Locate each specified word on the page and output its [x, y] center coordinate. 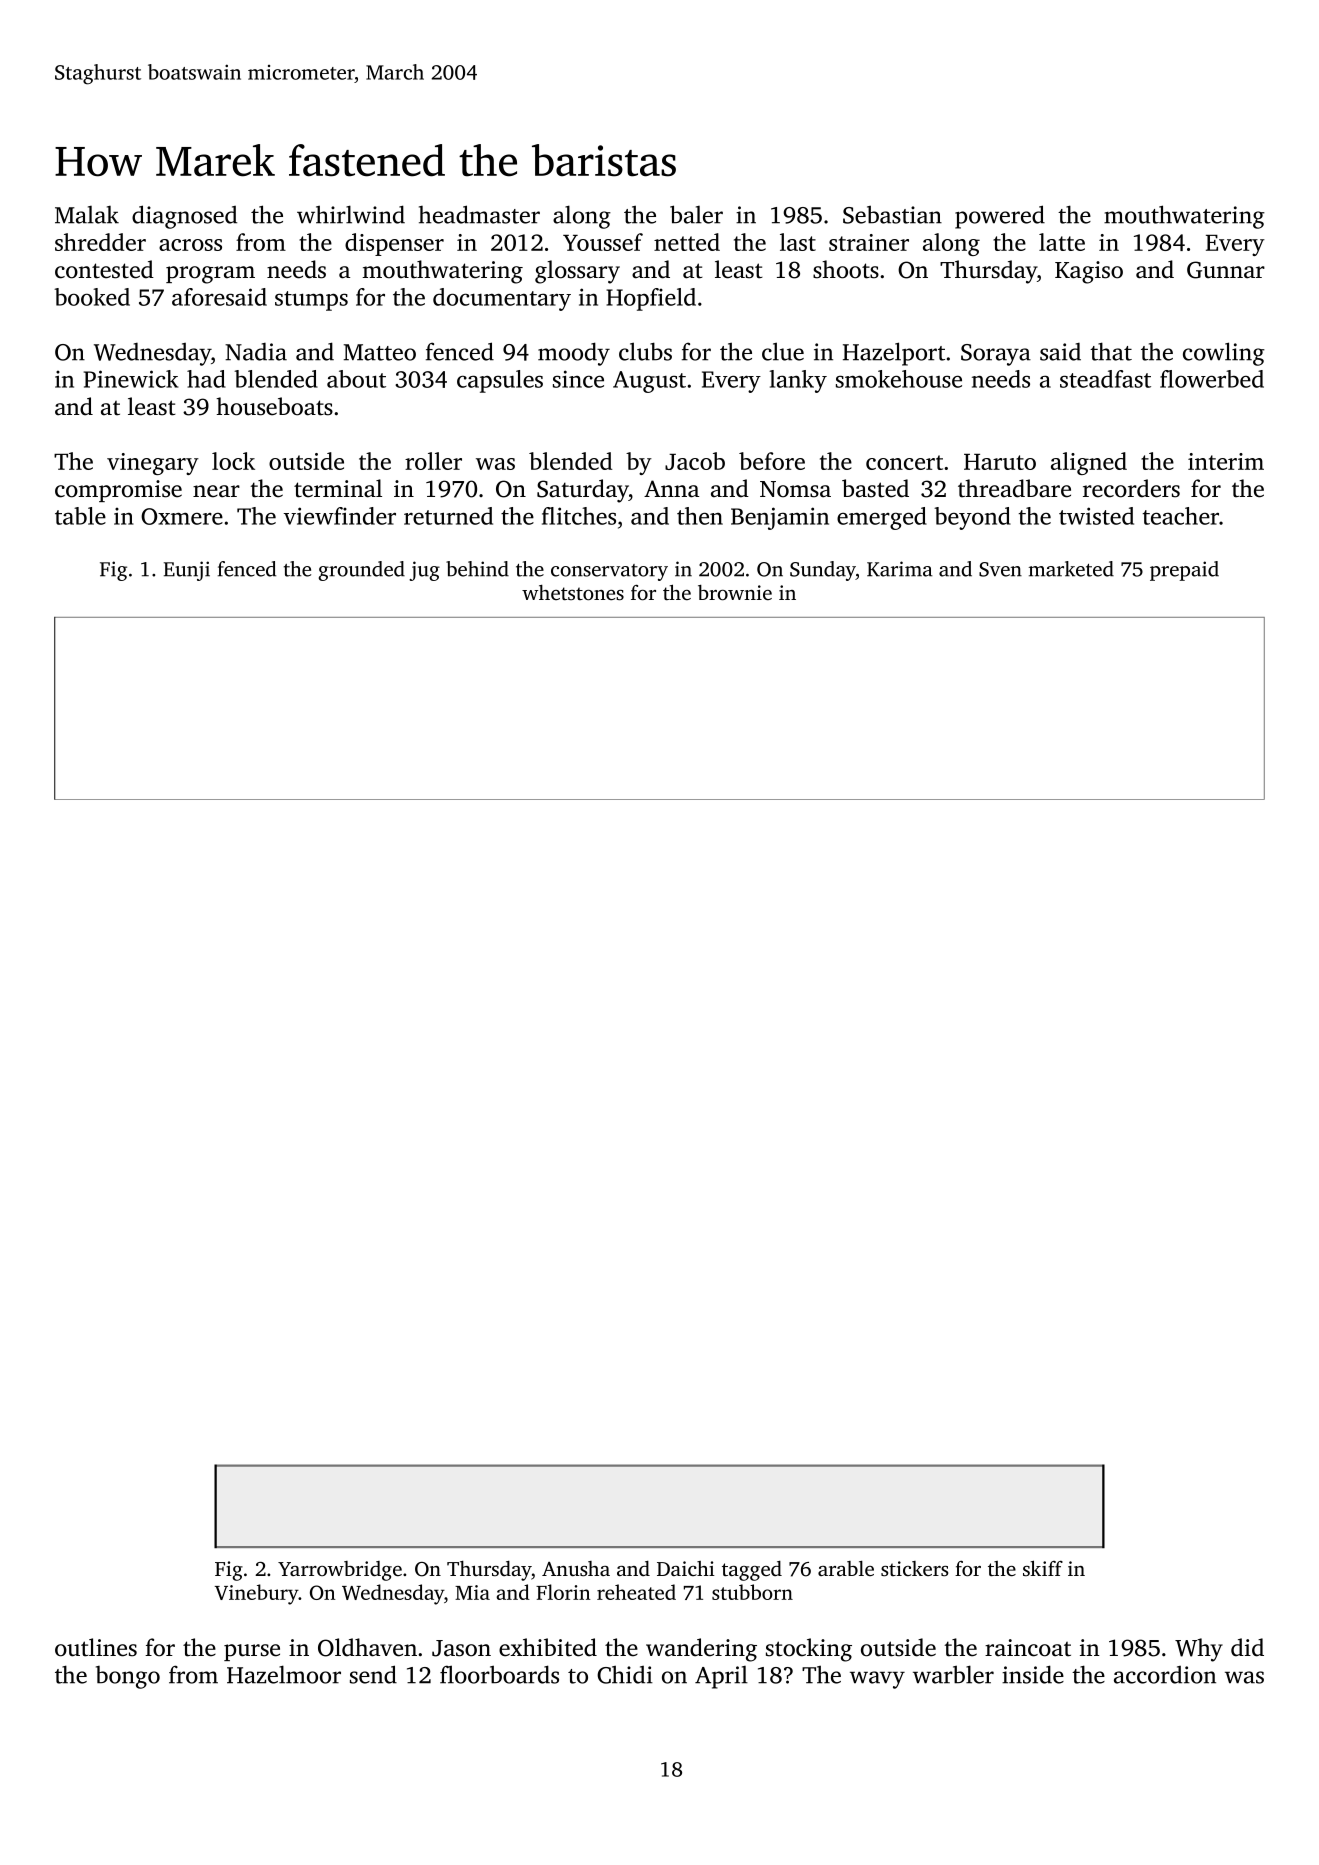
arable [846, 1568]
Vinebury [257, 1594]
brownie [735, 592]
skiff [1043, 1568]
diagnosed [184, 217]
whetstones [573, 592]
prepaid [1184, 571]
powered [1000, 217]
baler [696, 214]
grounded [362, 571]
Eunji [187, 571]
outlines [96, 1647]
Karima [900, 569]
